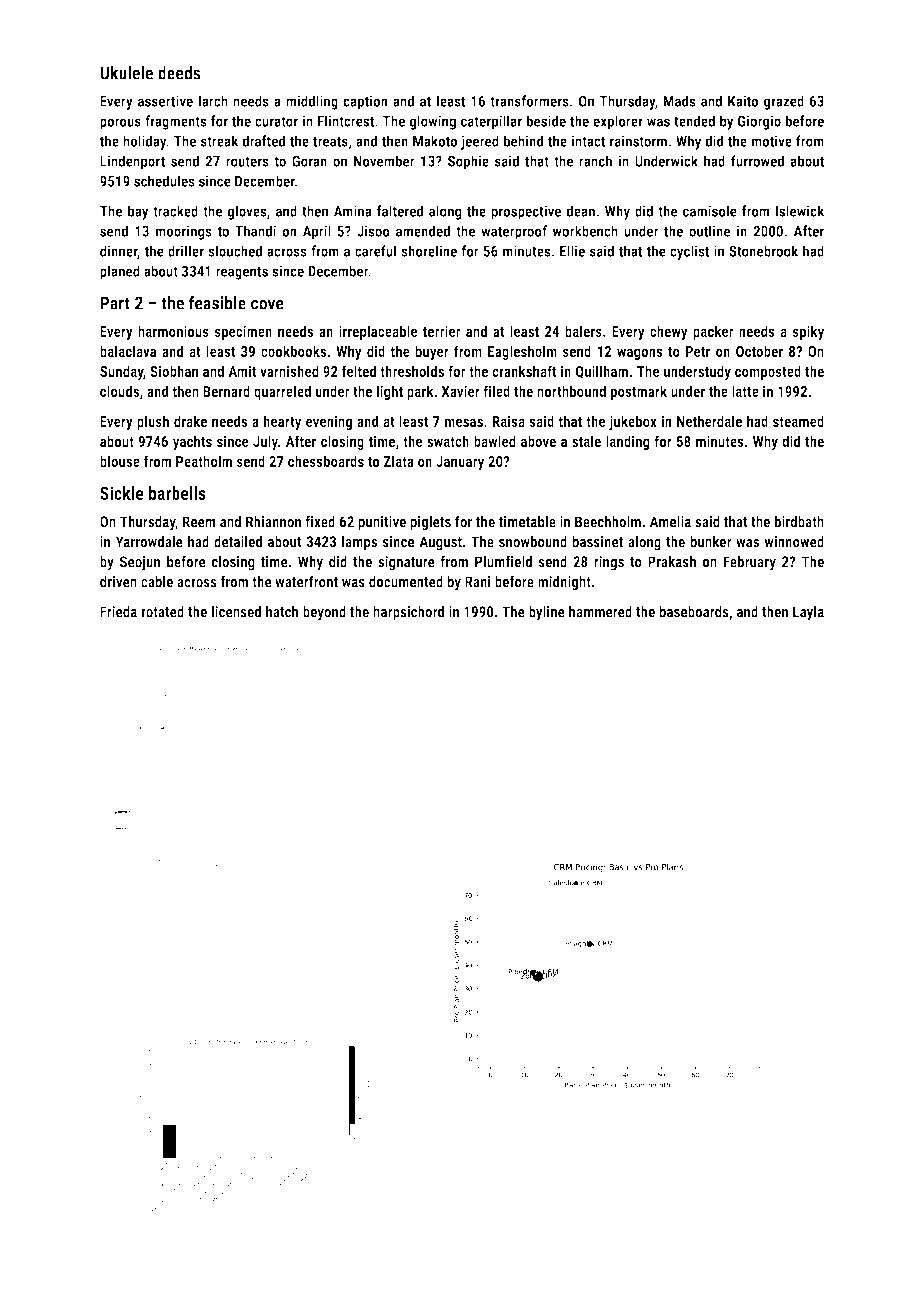 The height and width of the image is (1308, 924). What do you see at coordinates (144, 142) in the image?
I see `holiday` at bounding box center [144, 142].
